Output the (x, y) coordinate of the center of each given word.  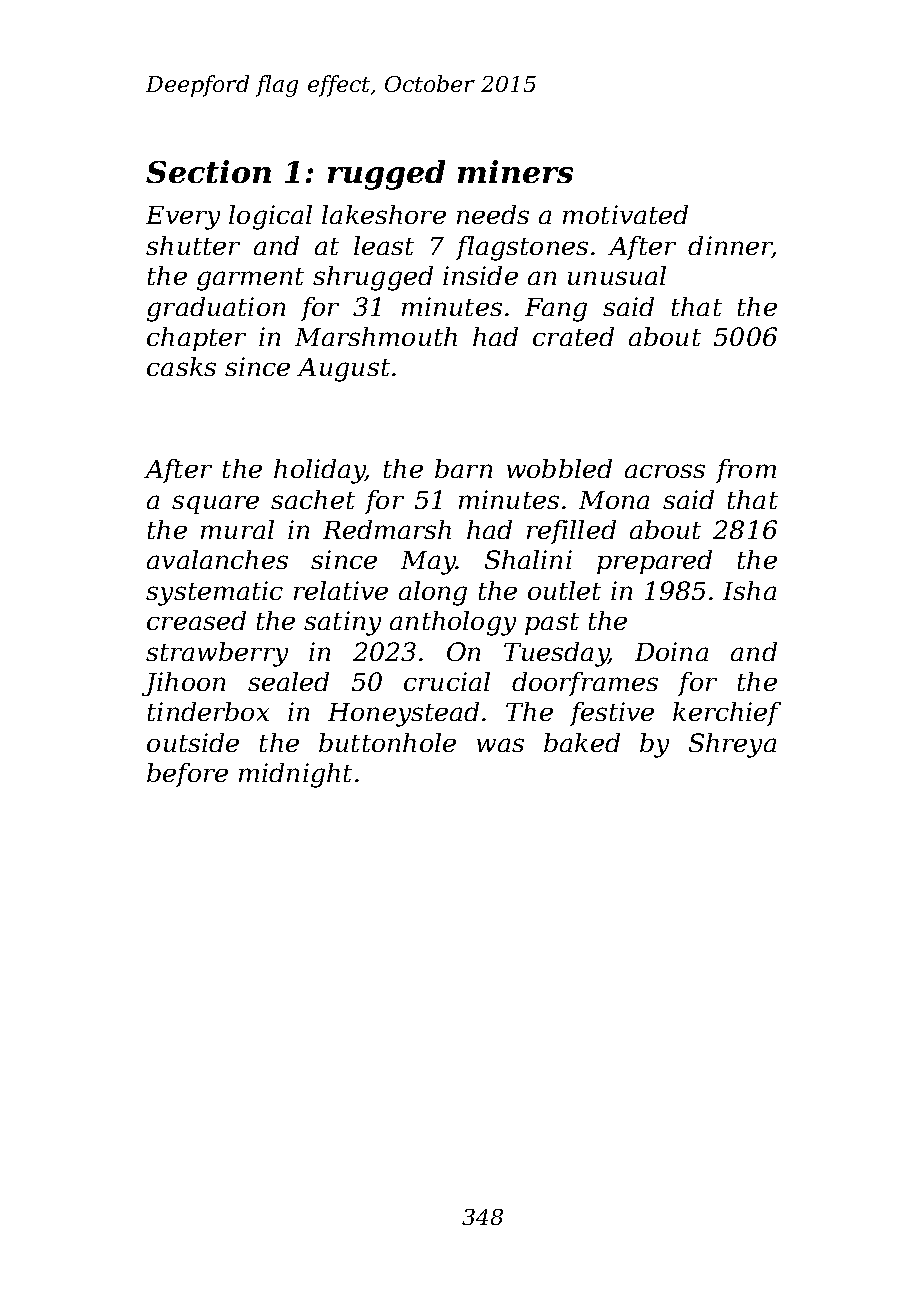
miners (515, 171)
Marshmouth (376, 336)
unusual (617, 275)
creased (196, 620)
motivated (625, 214)
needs (493, 214)
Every (183, 218)
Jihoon (183, 684)
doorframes (585, 684)
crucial (447, 681)
